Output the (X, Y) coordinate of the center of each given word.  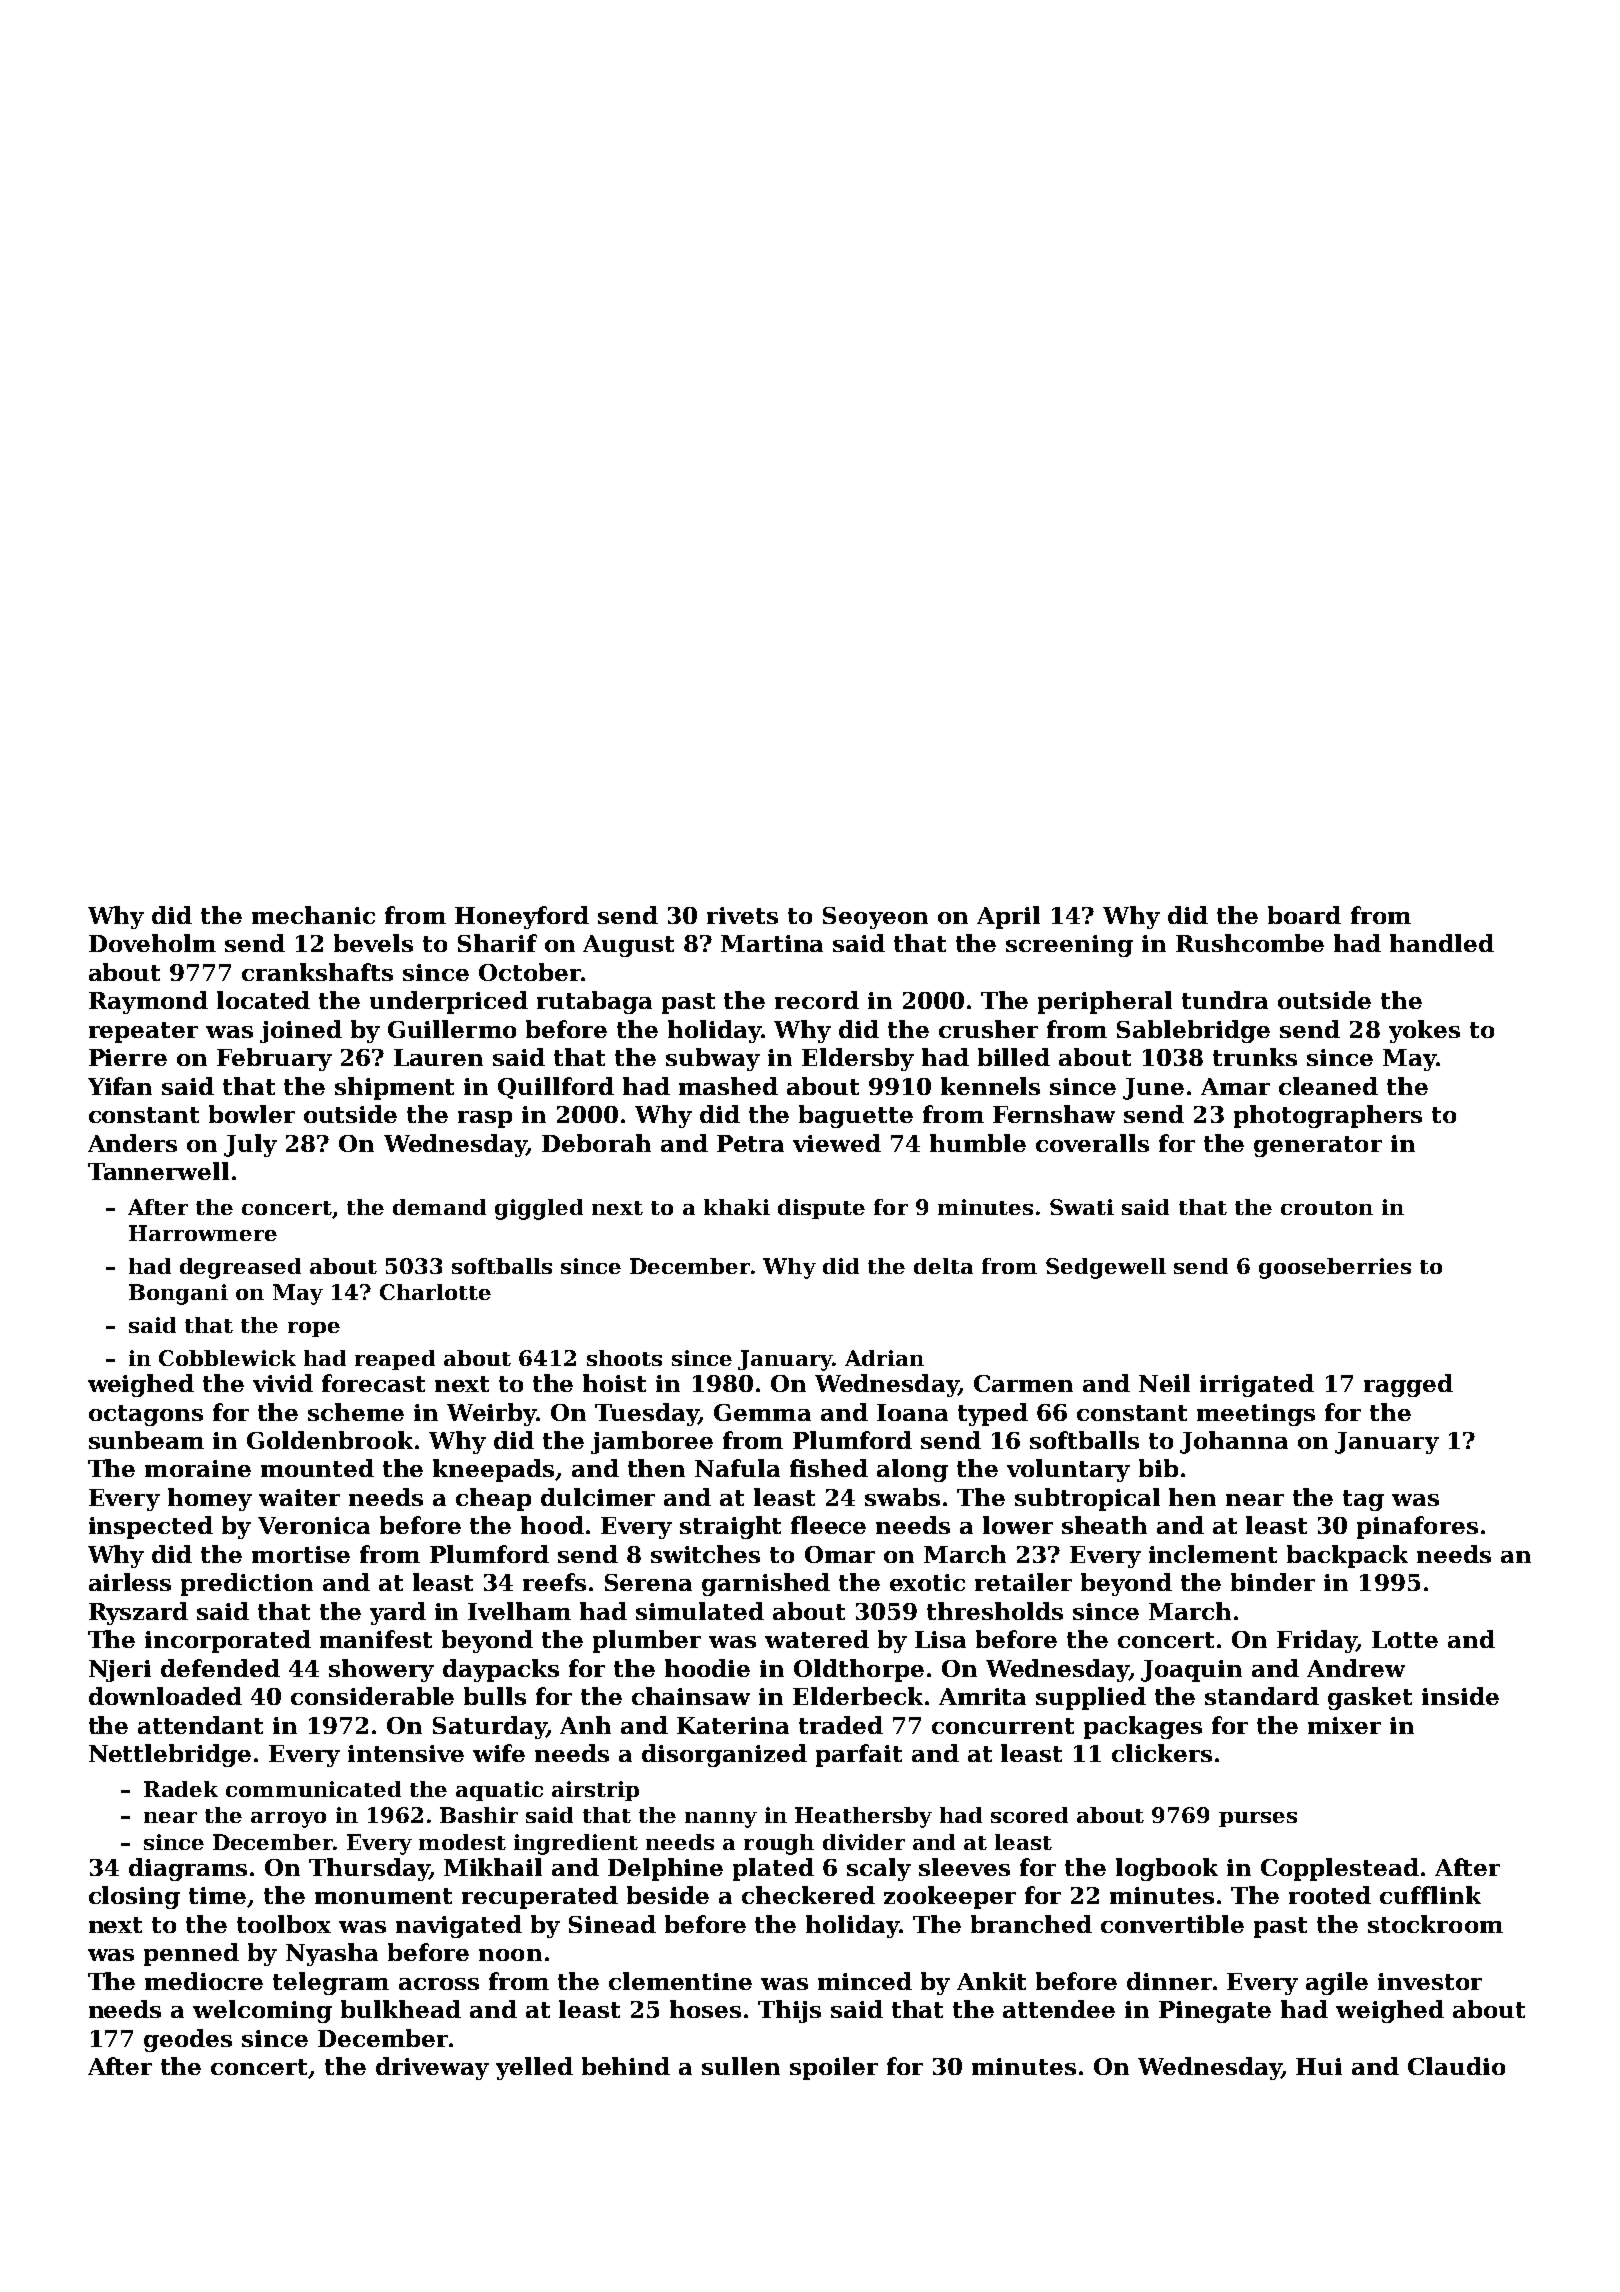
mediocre (204, 1981)
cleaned (1328, 1086)
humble (978, 1143)
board (1304, 915)
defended (220, 1668)
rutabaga (594, 1002)
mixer (1344, 1725)
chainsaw (691, 1696)
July (250, 1145)
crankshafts (317, 972)
